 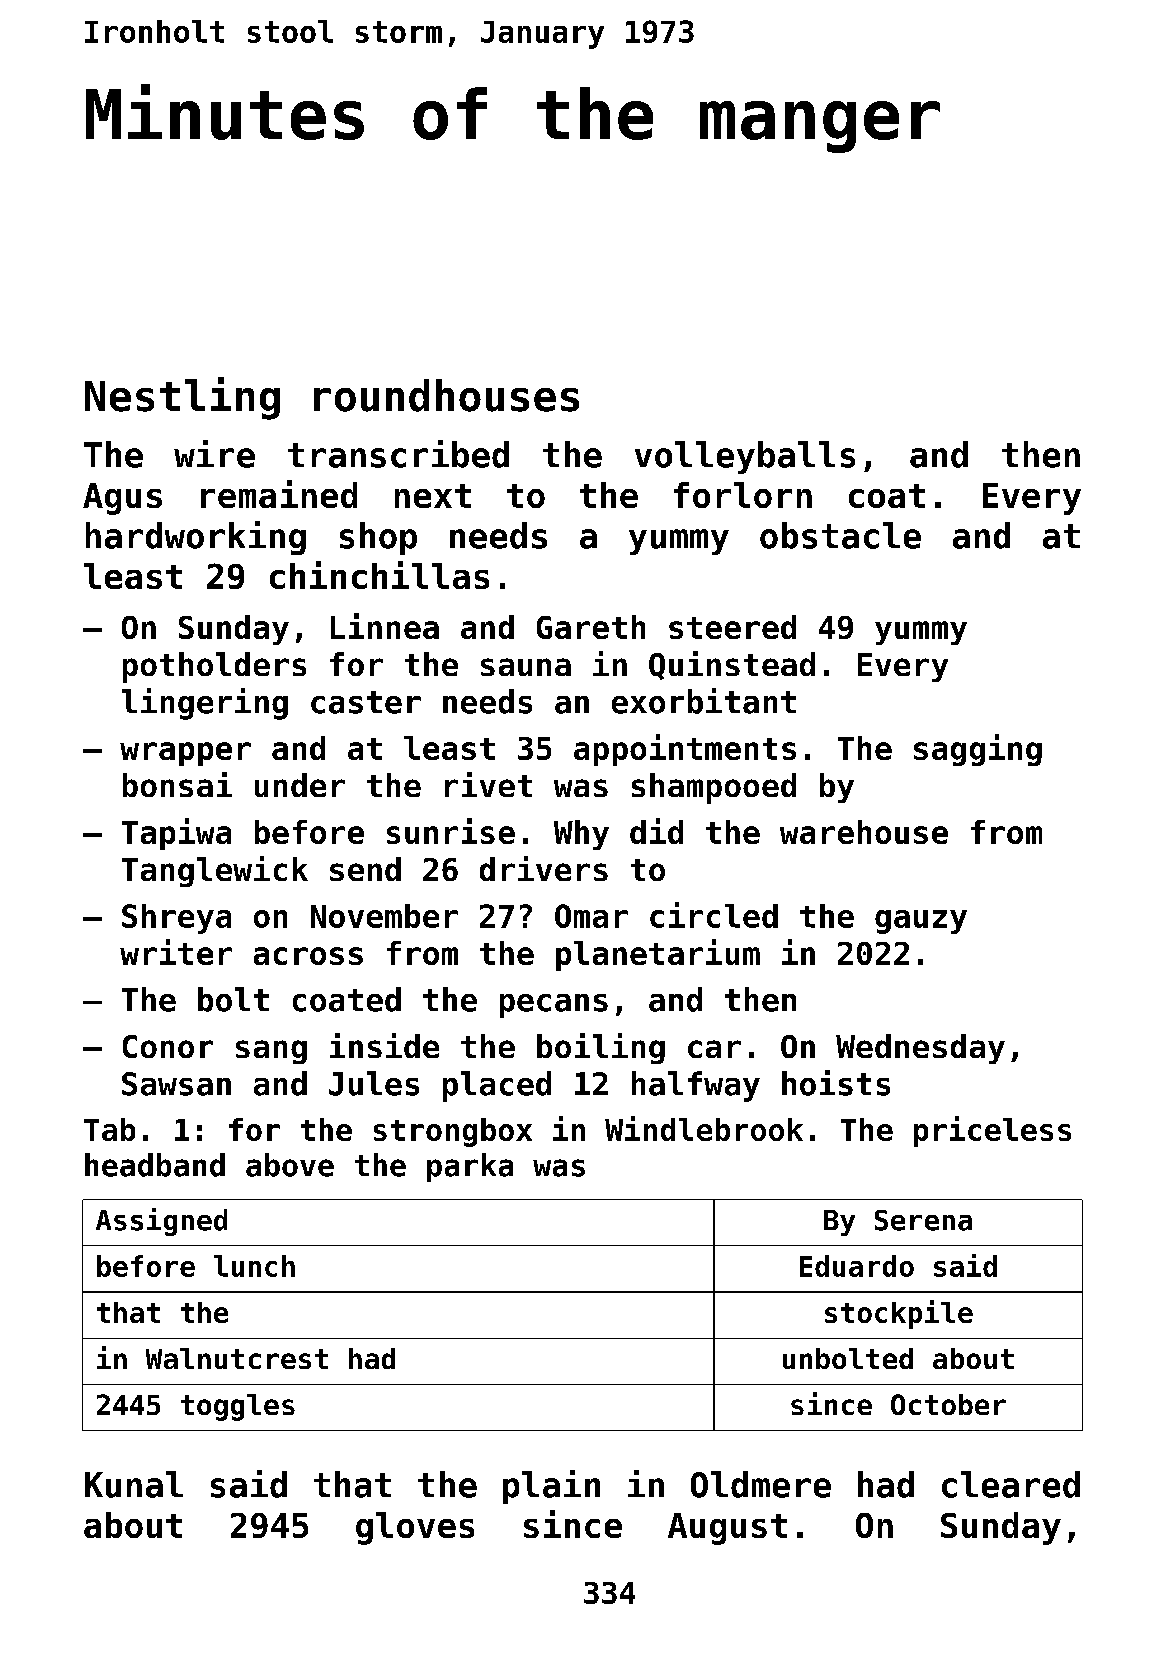 What do you see at coordinates (714, 1049) in the image?
I see `car` at bounding box center [714, 1049].
